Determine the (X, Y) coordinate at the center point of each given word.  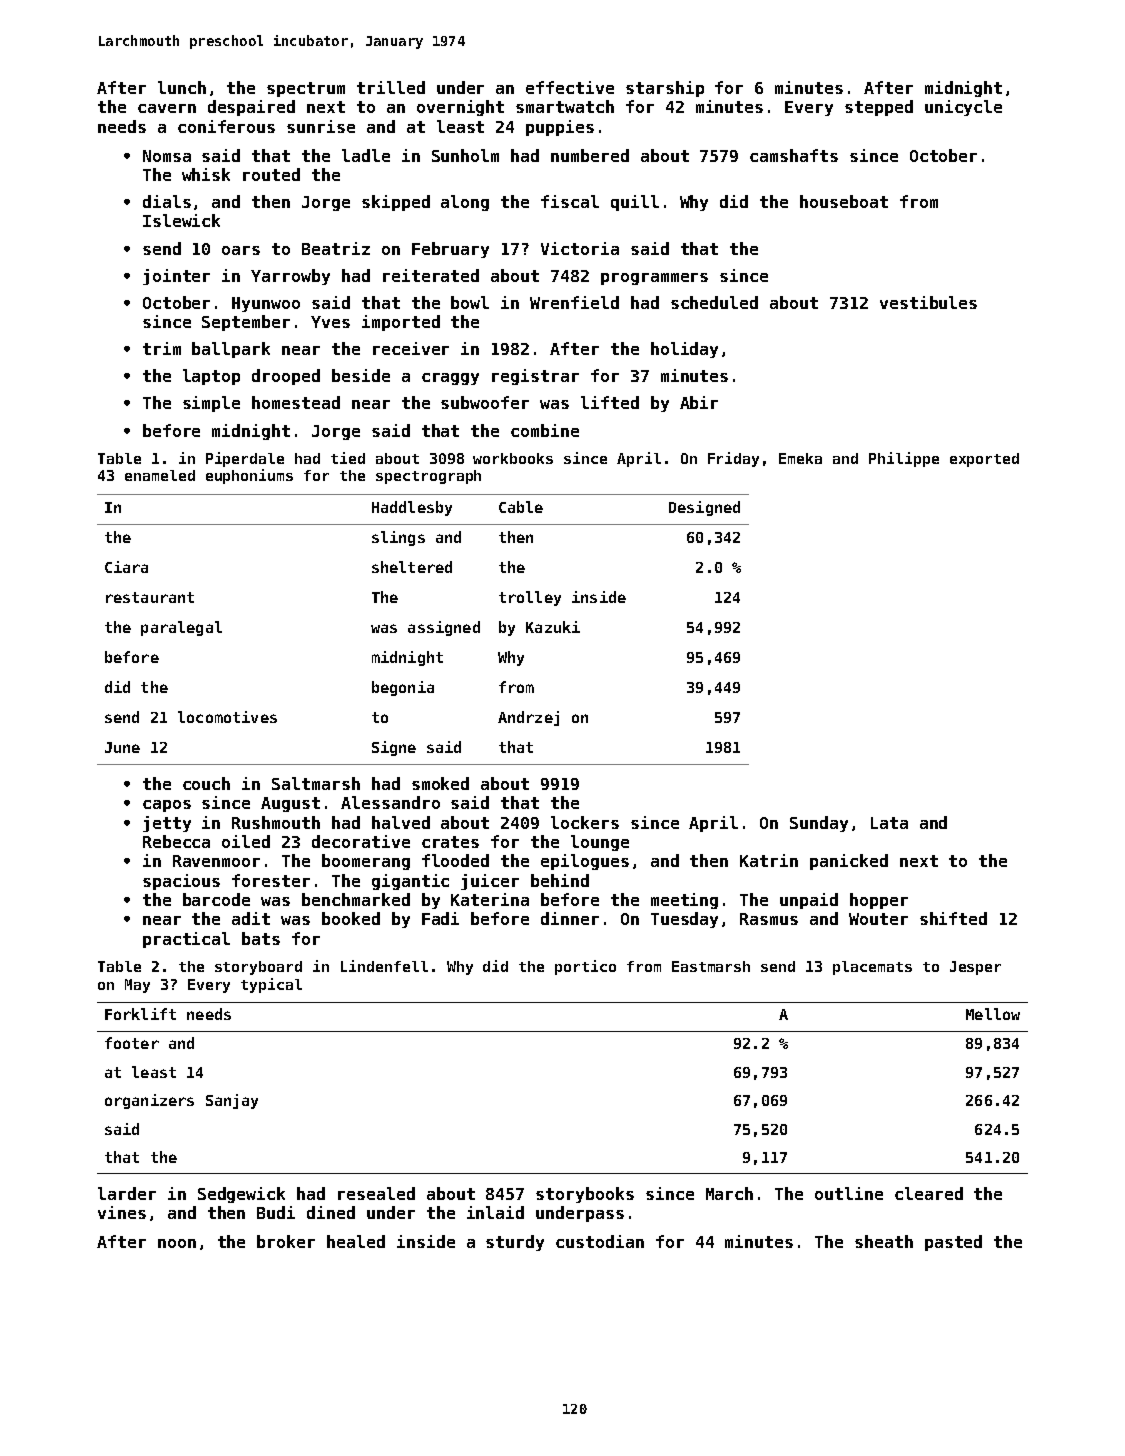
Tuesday (684, 920)
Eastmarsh (711, 966)
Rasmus (769, 919)
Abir (699, 402)
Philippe (904, 459)
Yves (330, 322)
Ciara (126, 567)
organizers (149, 1101)
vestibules (928, 302)
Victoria (580, 248)
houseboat (844, 201)
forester (271, 880)
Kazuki (553, 627)
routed (271, 174)
